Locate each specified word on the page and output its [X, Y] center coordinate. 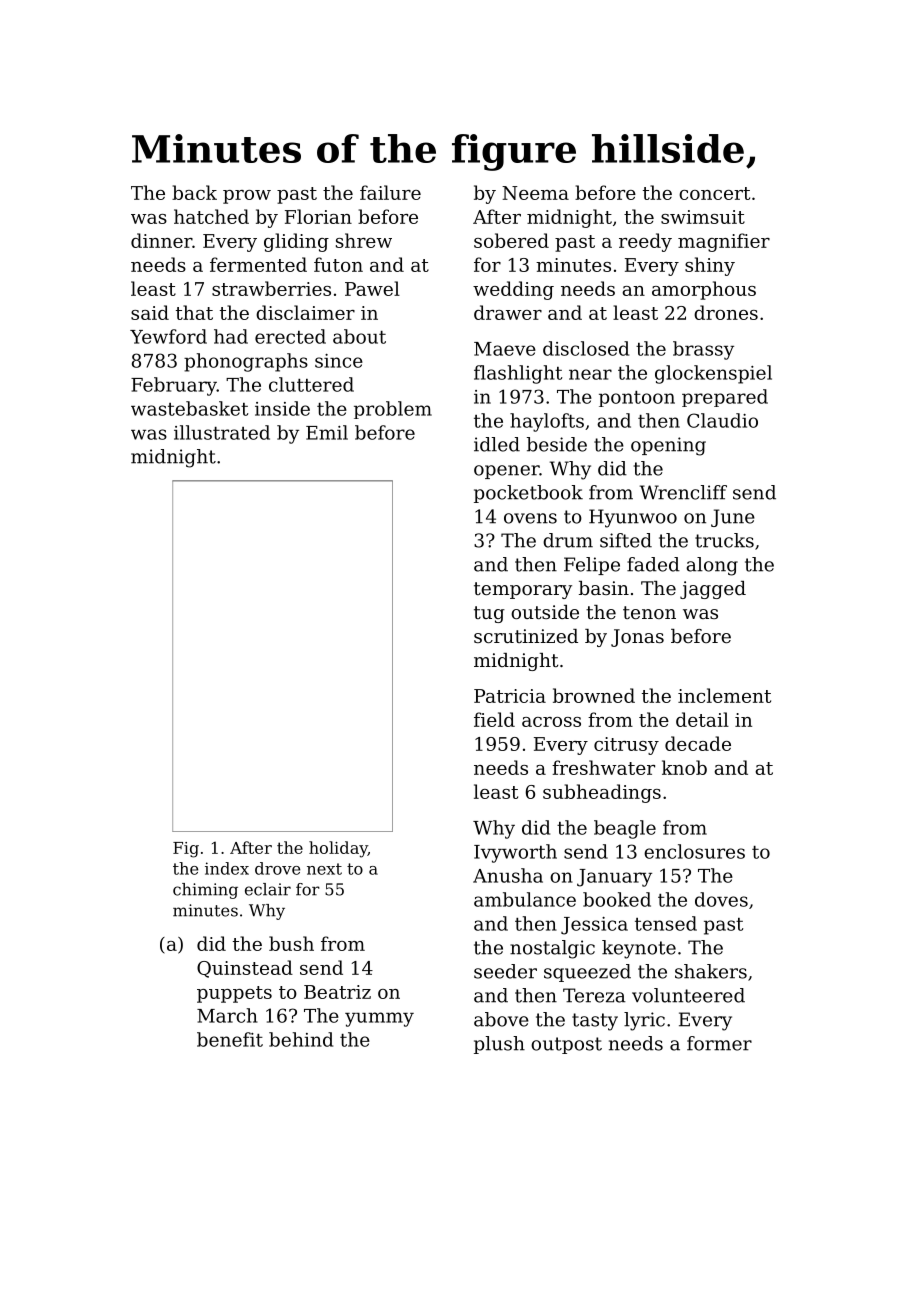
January [614, 878]
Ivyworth [515, 853]
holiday [338, 849]
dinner [161, 240]
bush [291, 943]
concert [714, 193]
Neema [535, 193]
